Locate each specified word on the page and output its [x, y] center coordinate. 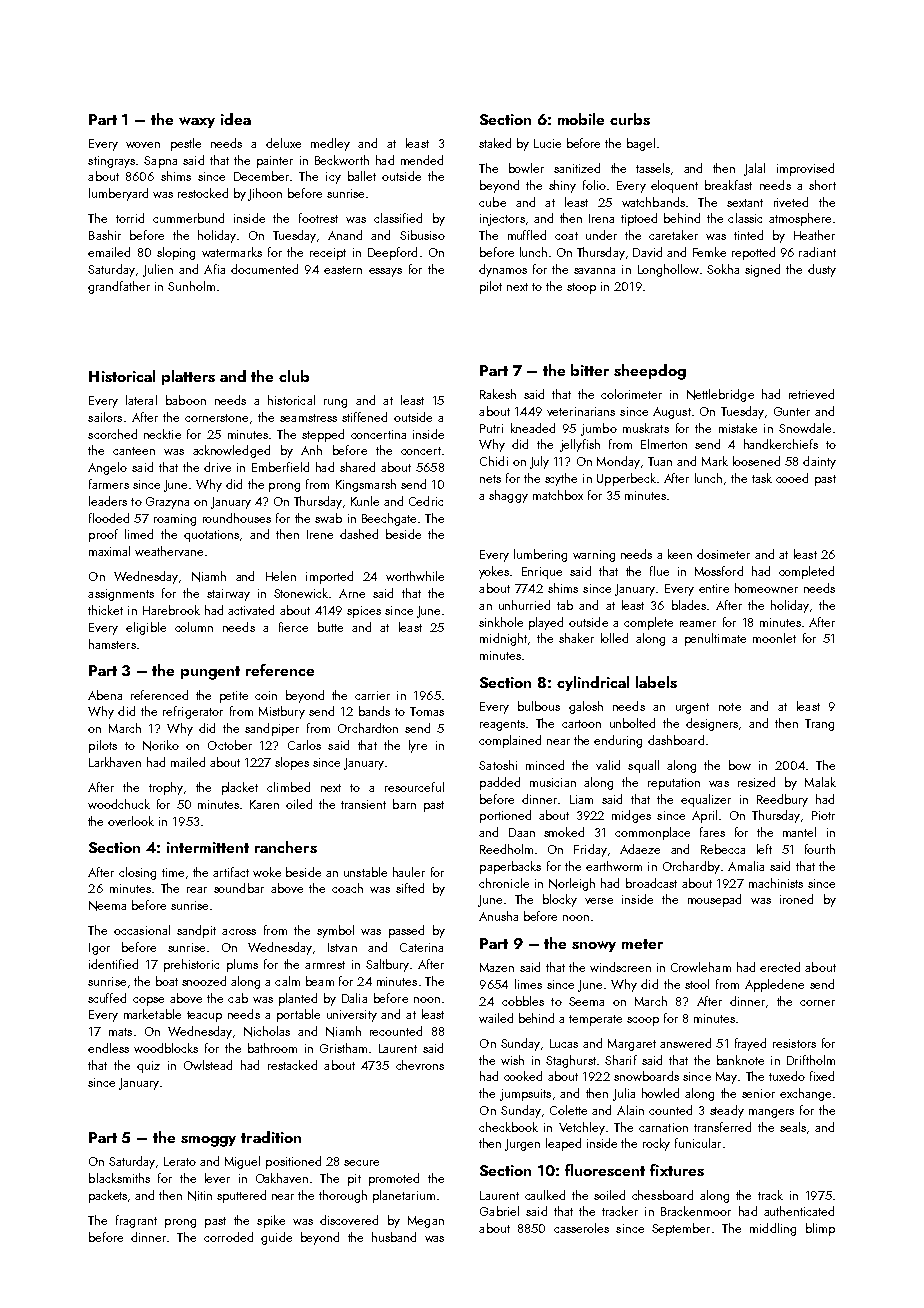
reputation [674, 784]
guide [276, 1238]
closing [137, 873]
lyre [418, 746]
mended [422, 160]
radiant [817, 252]
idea [236, 119]
